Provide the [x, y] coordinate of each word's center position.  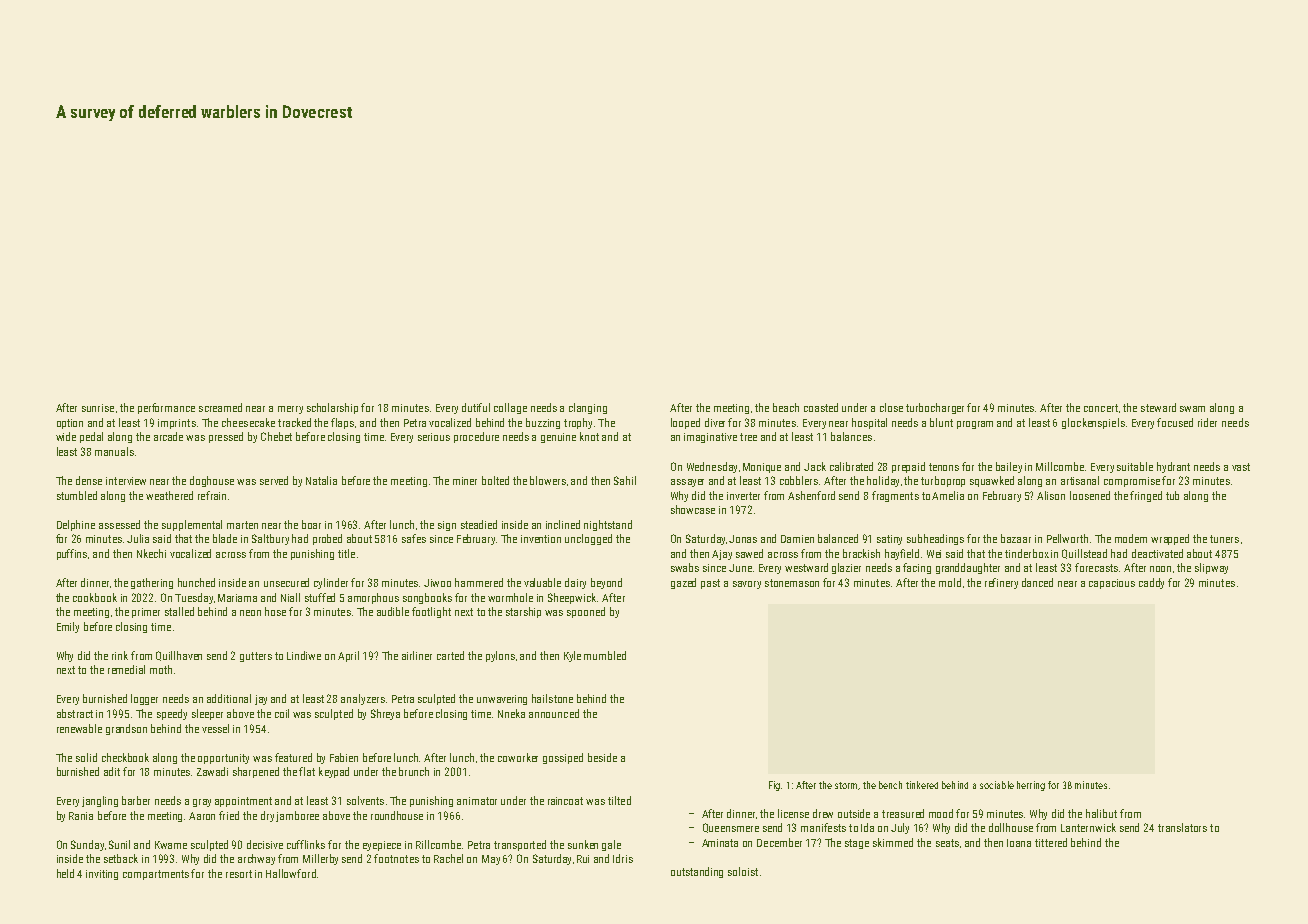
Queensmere [731, 828]
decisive [265, 844]
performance [166, 408]
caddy [1151, 583]
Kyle [572, 656]
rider [1207, 422]
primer [146, 613]
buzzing [543, 423]
